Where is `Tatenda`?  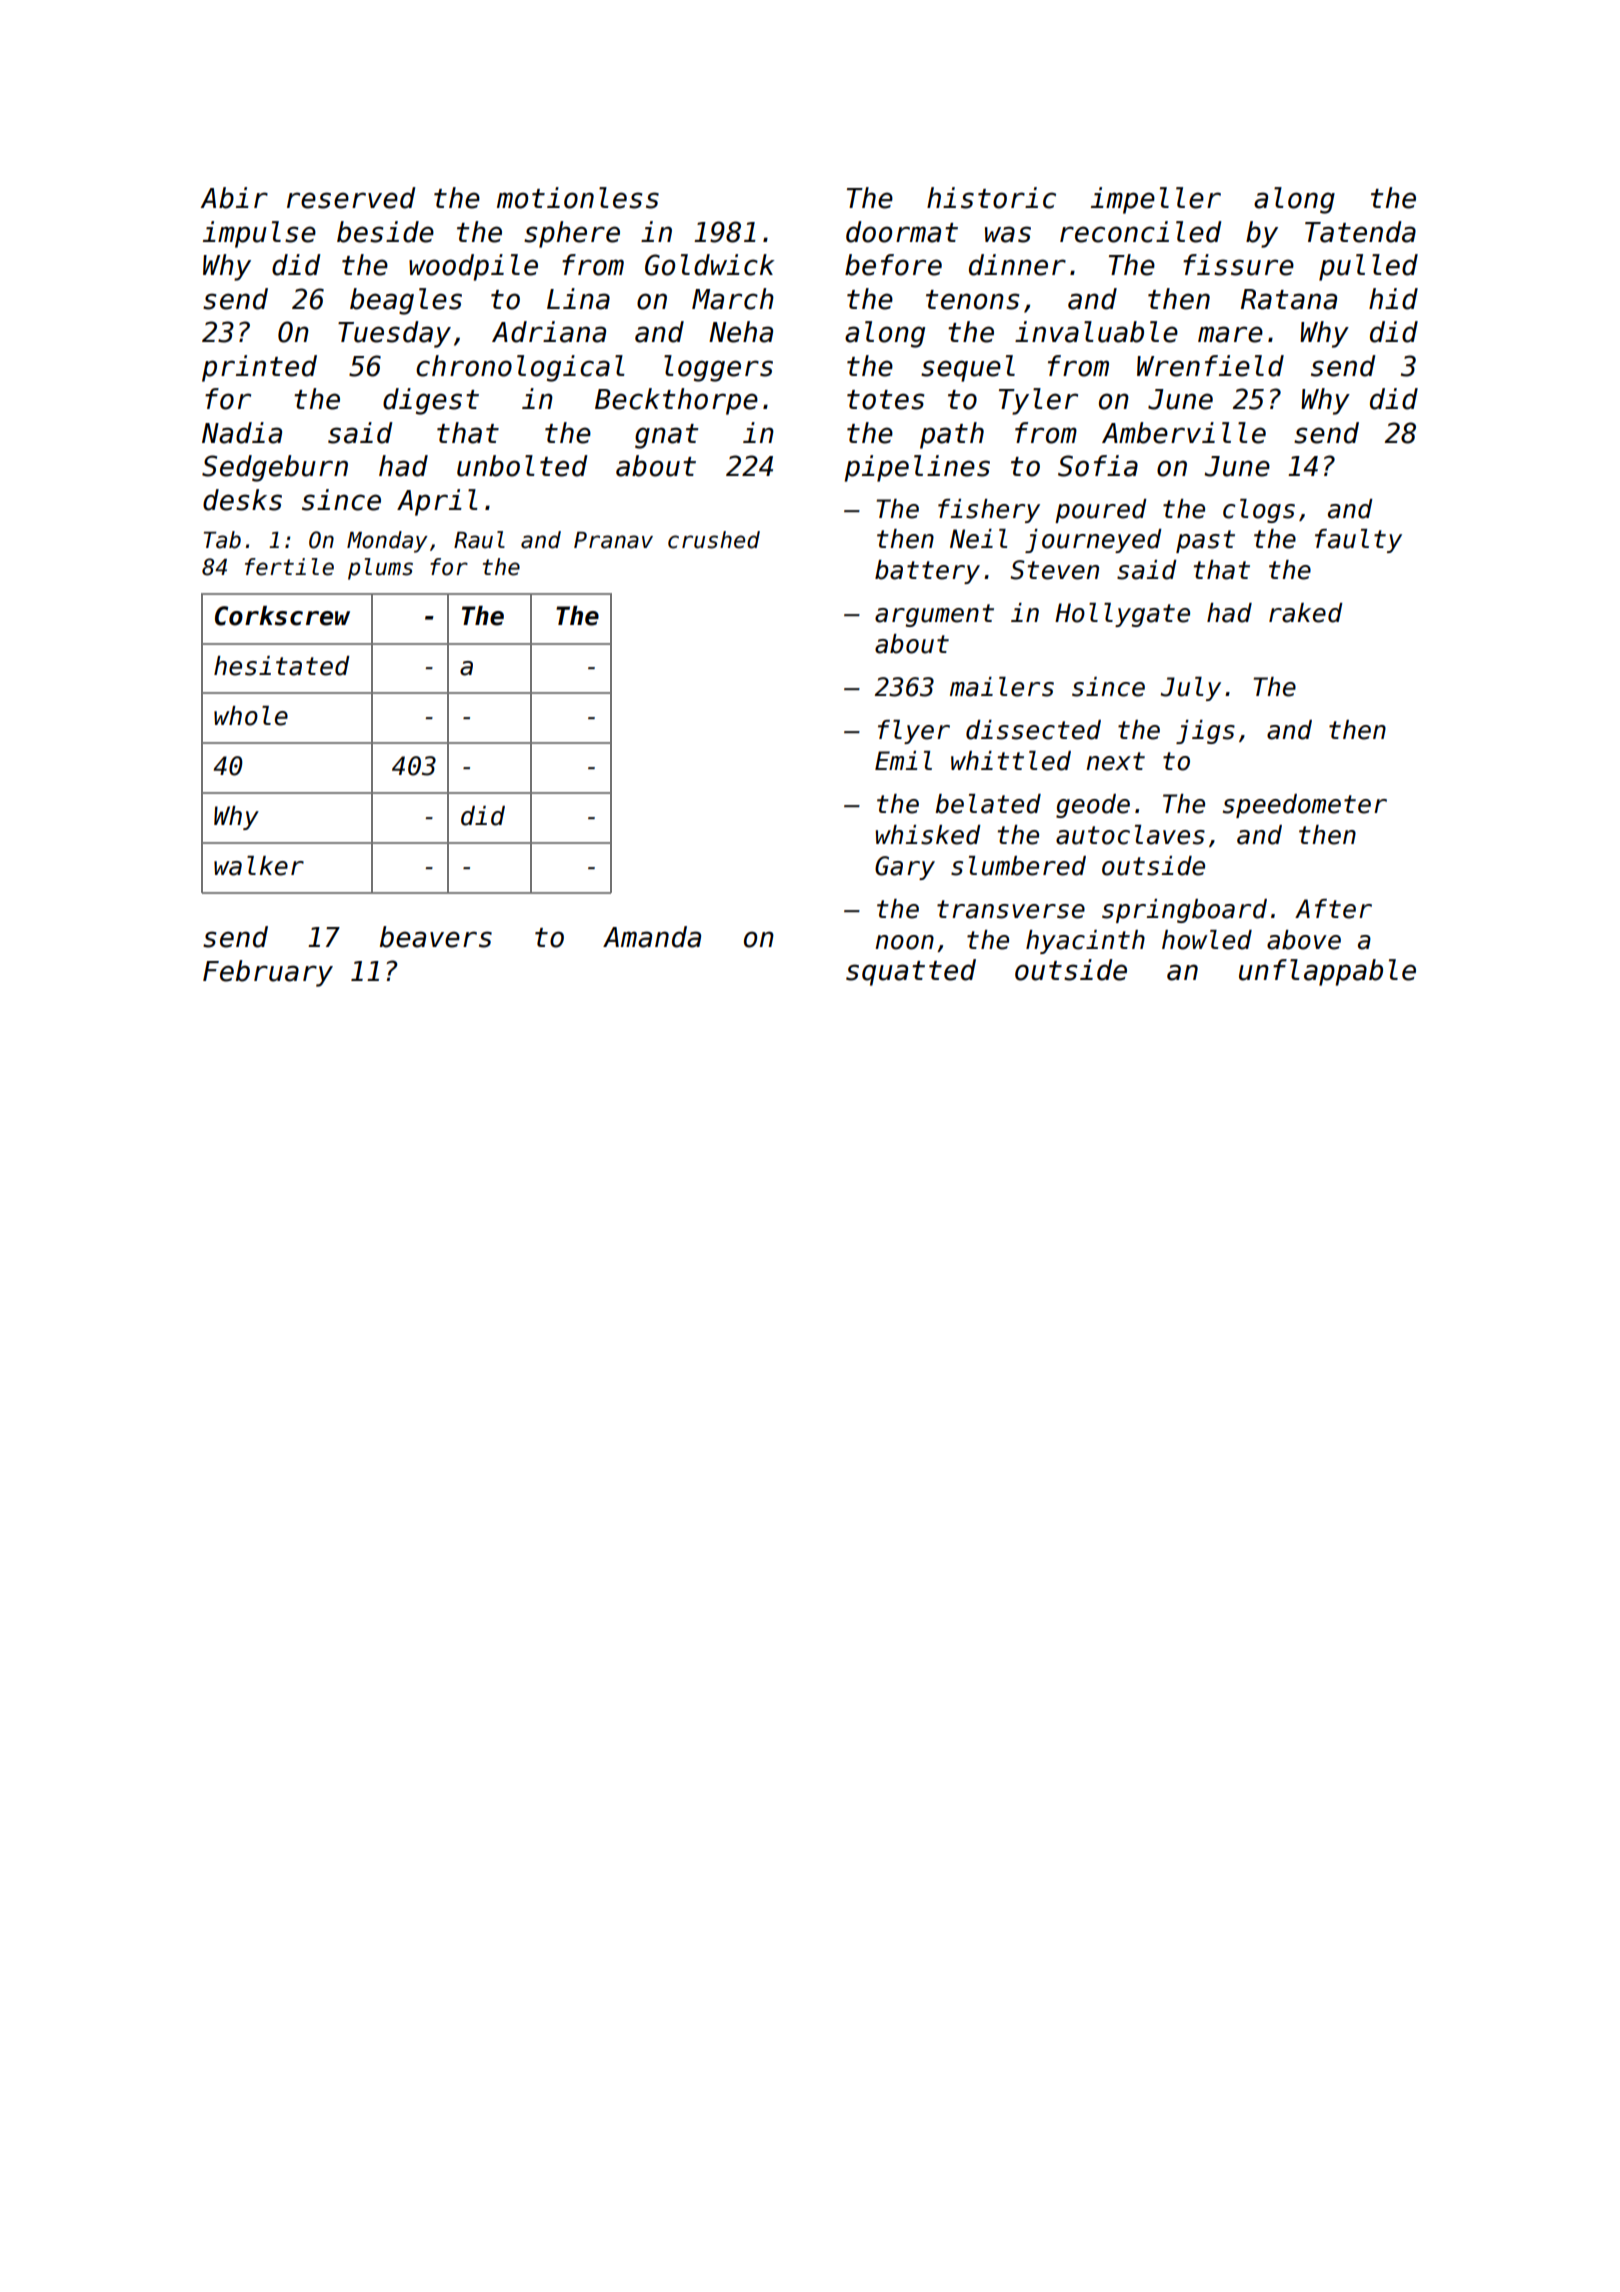
Tatenda is located at coordinates (1360, 232).
